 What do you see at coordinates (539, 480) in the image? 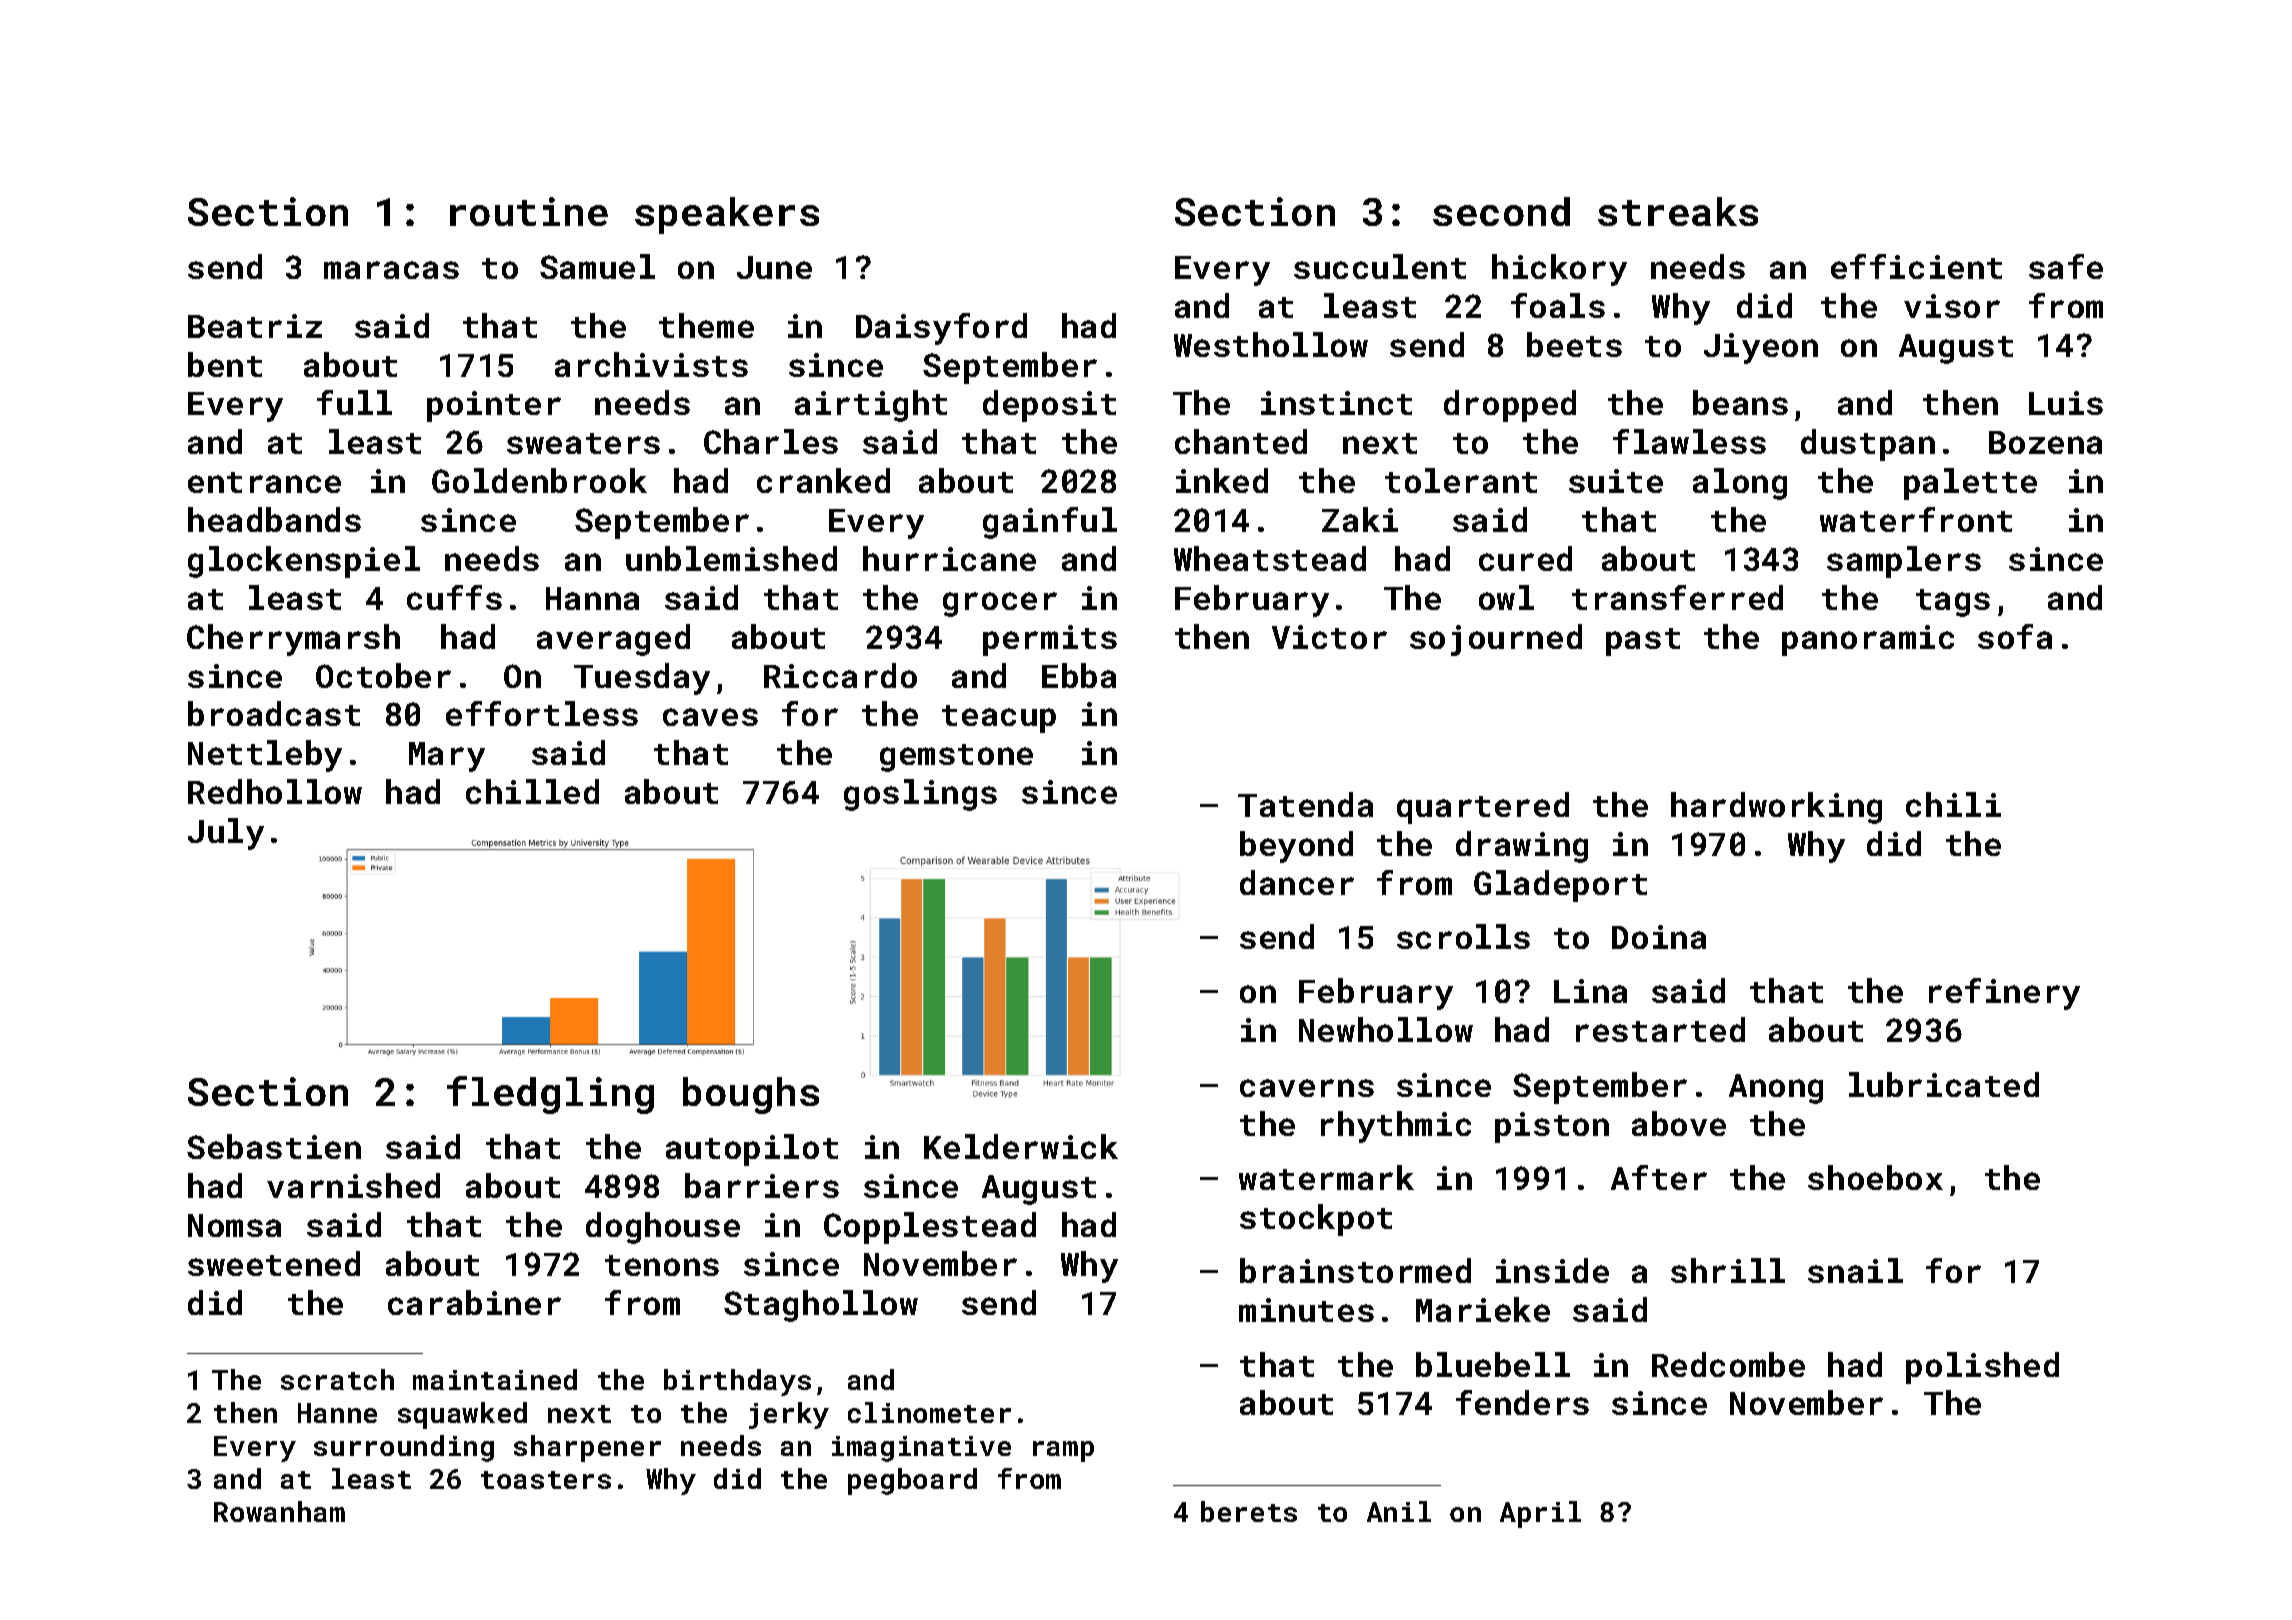
I see `Goldenbrook` at bounding box center [539, 480].
